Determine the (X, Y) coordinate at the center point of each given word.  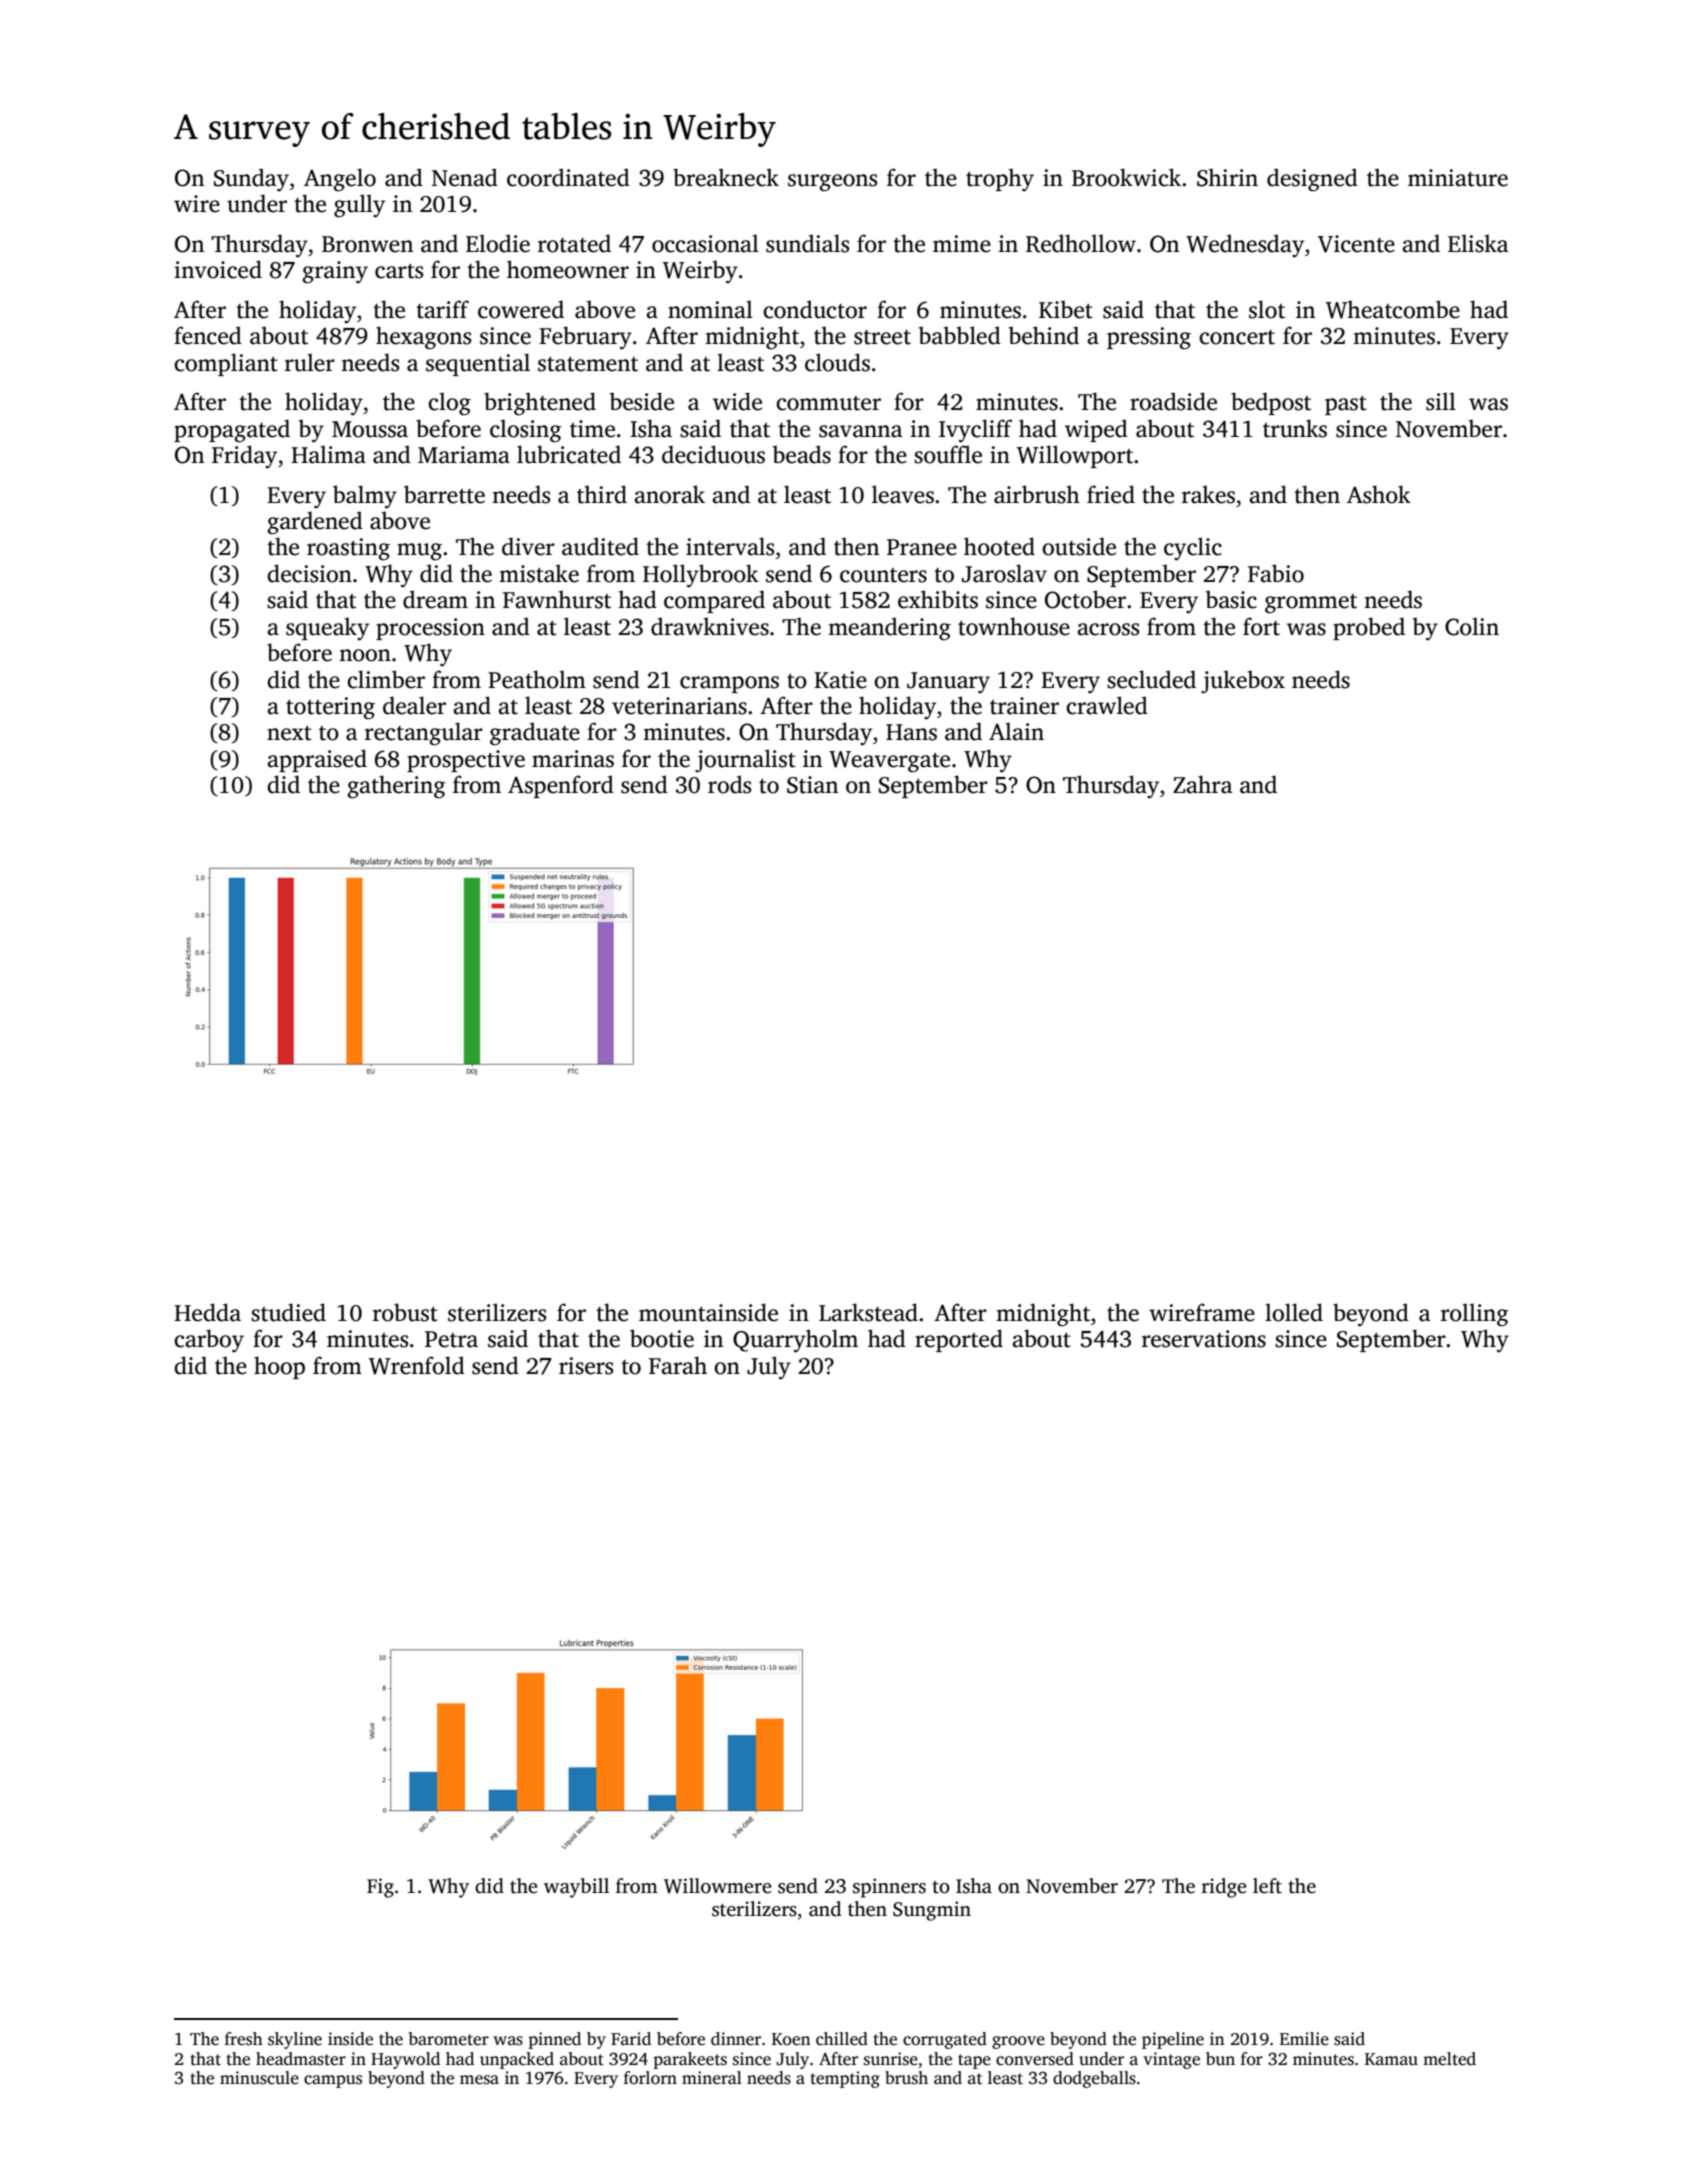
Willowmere (718, 1886)
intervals (730, 546)
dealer (414, 705)
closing (526, 431)
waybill (576, 1888)
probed (1369, 628)
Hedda (207, 1312)
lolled (1294, 1312)
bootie (662, 1338)
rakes (1208, 494)
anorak (669, 494)
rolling (1475, 1315)
